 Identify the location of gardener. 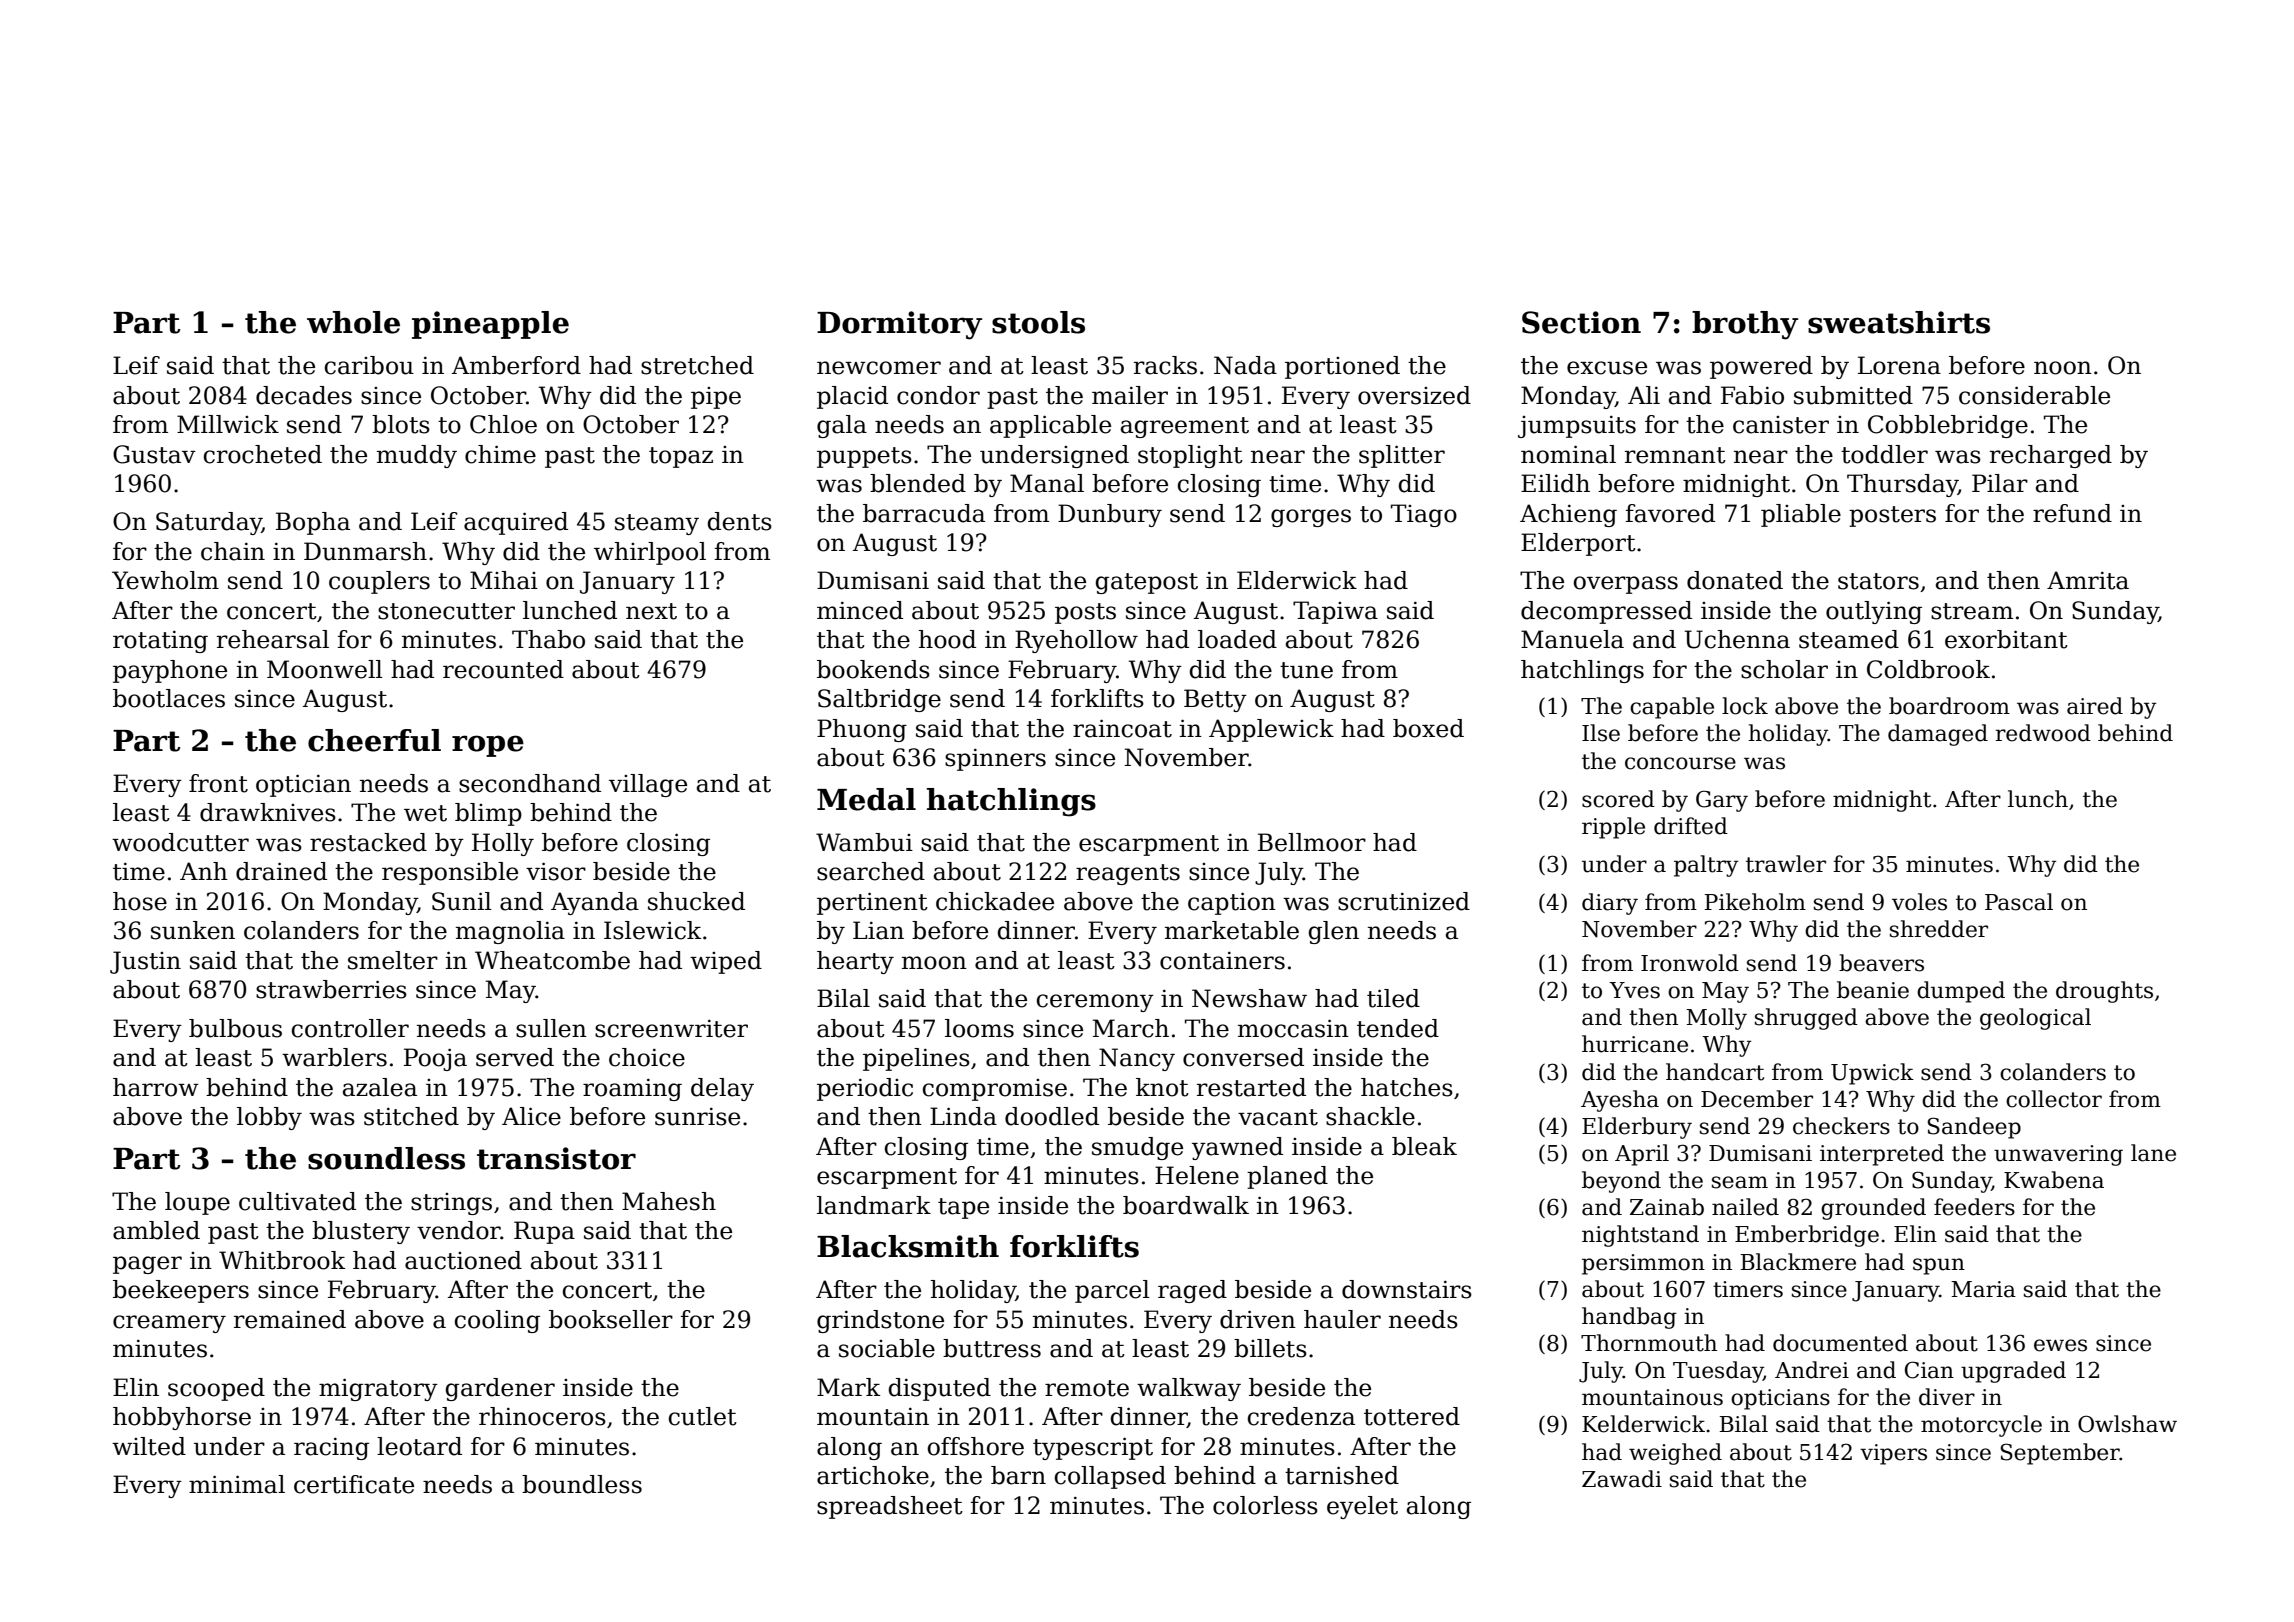
(500, 1389).
